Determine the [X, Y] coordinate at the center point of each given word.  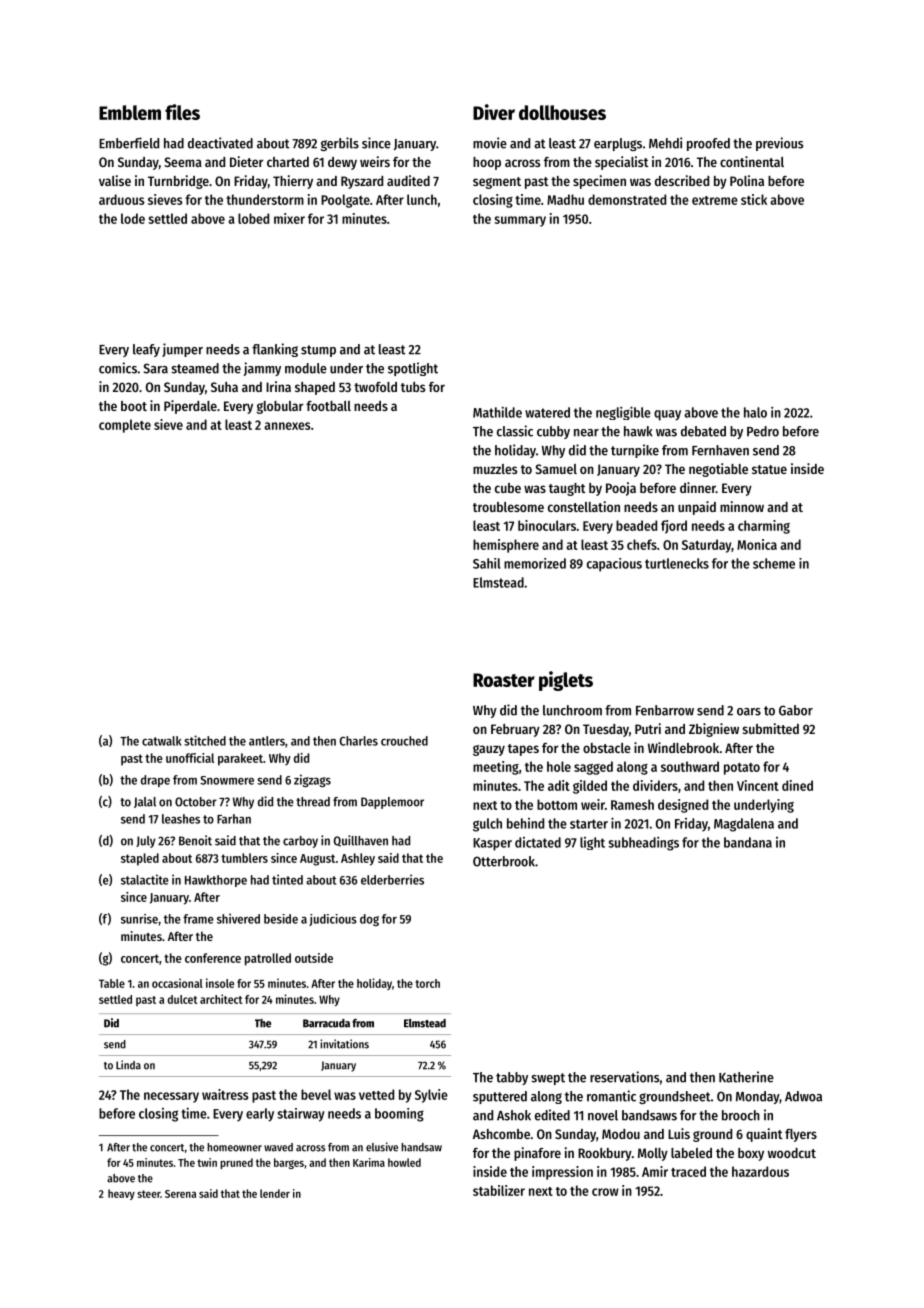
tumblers [244, 858]
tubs [413, 387]
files [182, 112]
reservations [624, 1077]
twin [207, 1162]
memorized [535, 563]
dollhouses [562, 112]
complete [125, 426]
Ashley [358, 859]
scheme [774, 563]
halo [755, 412]
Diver [494, 112]
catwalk [162, 741]
